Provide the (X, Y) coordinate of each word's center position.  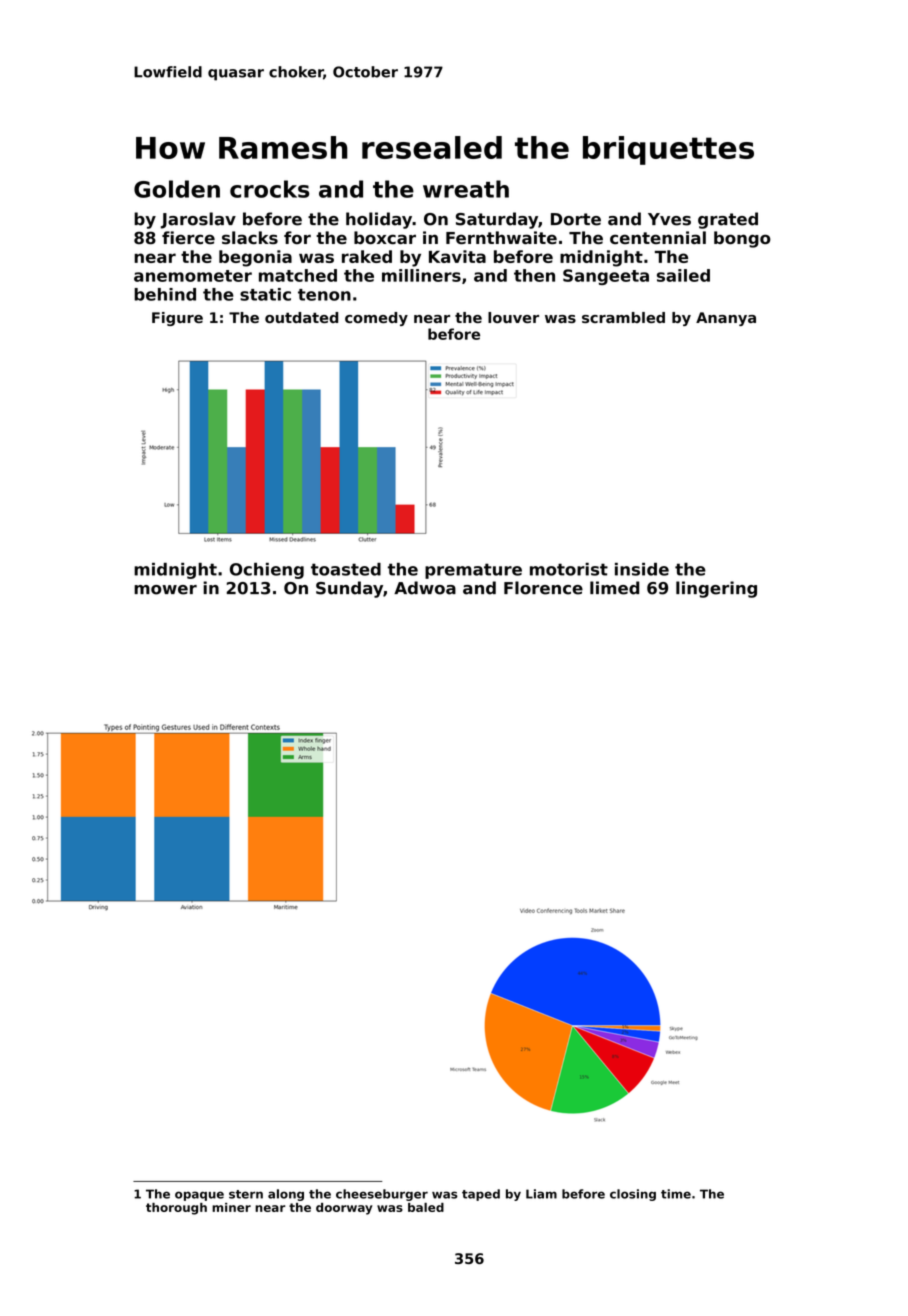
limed (614, 588)
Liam (541, 1194)
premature (473, 571)
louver (513, 317)
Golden (177, 189)
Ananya (726, 319)
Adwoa (425, 588)
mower (165, 590)
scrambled (623, 317)
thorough (176, 1209)
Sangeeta (606, 277)
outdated (301, 317)
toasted (346, 569)
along (286, 1195)
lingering (716, 589)
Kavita (457, 256)
